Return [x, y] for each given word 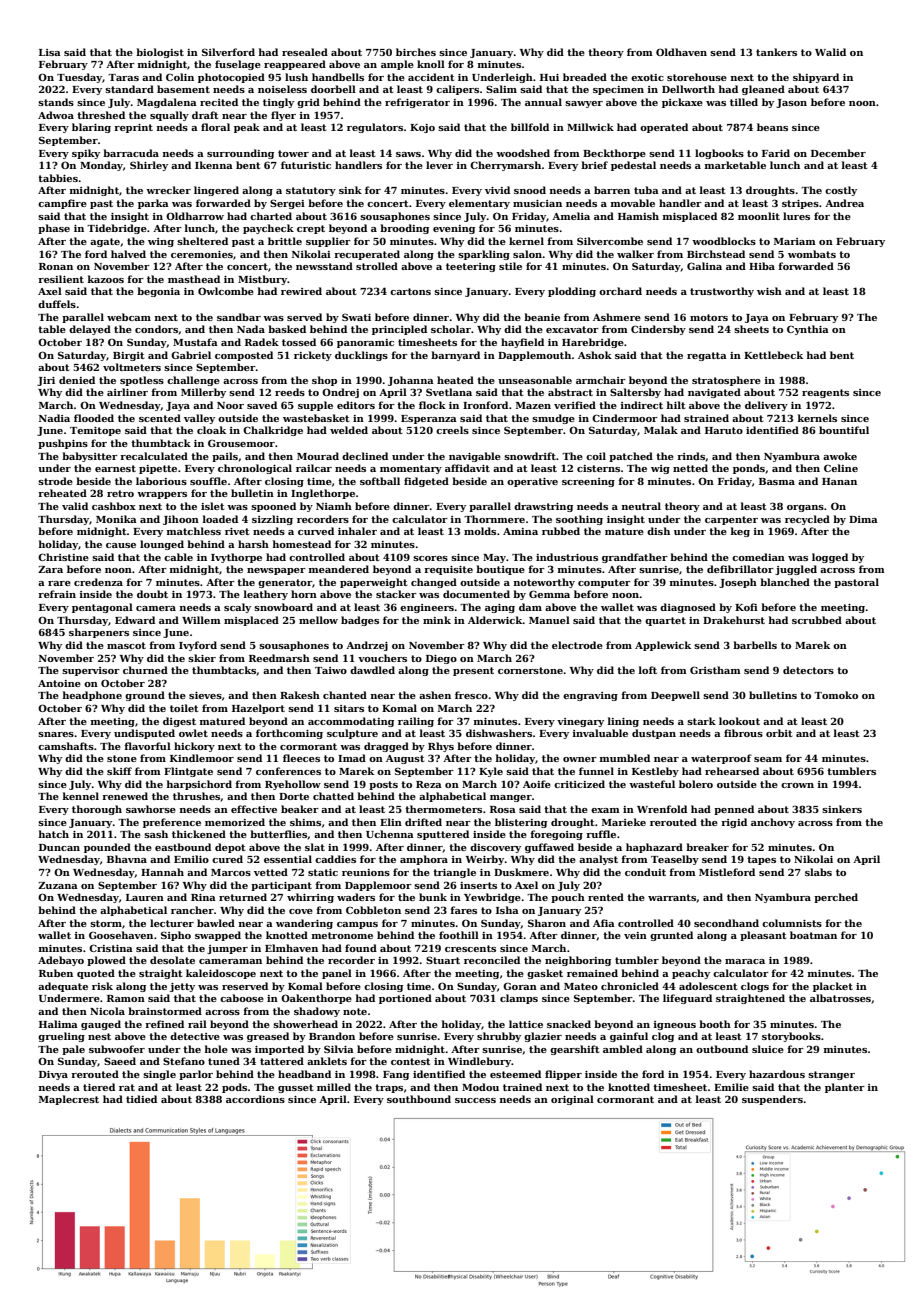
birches [416, 52]
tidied [141, 1099]
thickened [199, 834]
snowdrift [530, 456]
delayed [90, 330]
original [572, 1100]
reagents [825, 393]
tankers [776, 52]
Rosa [503, 809]
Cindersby [658, 330]
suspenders [772, 1100]
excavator [572, 329]
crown [797, 785]
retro [120, 493]
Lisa [50, 52]
